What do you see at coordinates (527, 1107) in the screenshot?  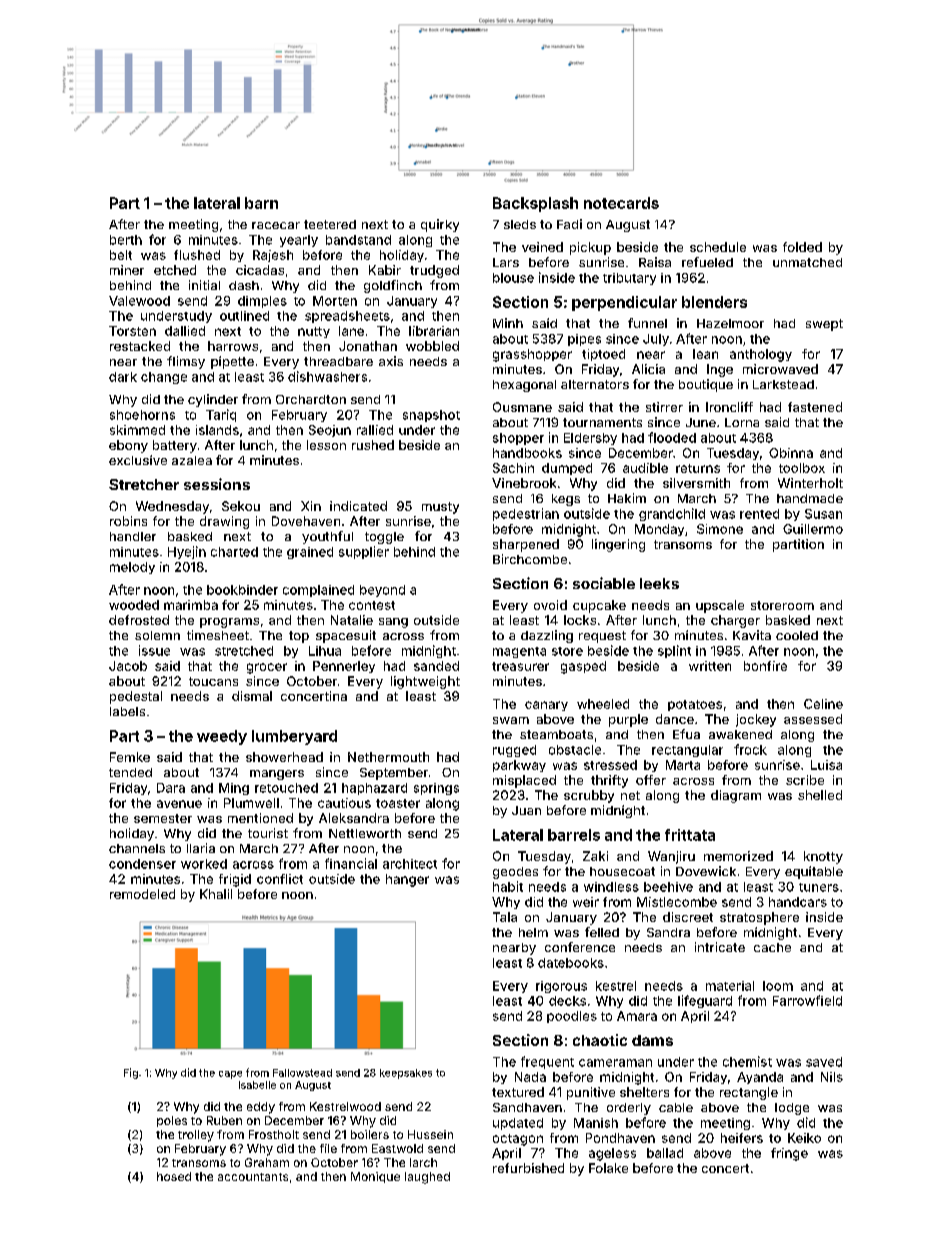 I see `Sandhaven` at bounding box center [527, 1107].
